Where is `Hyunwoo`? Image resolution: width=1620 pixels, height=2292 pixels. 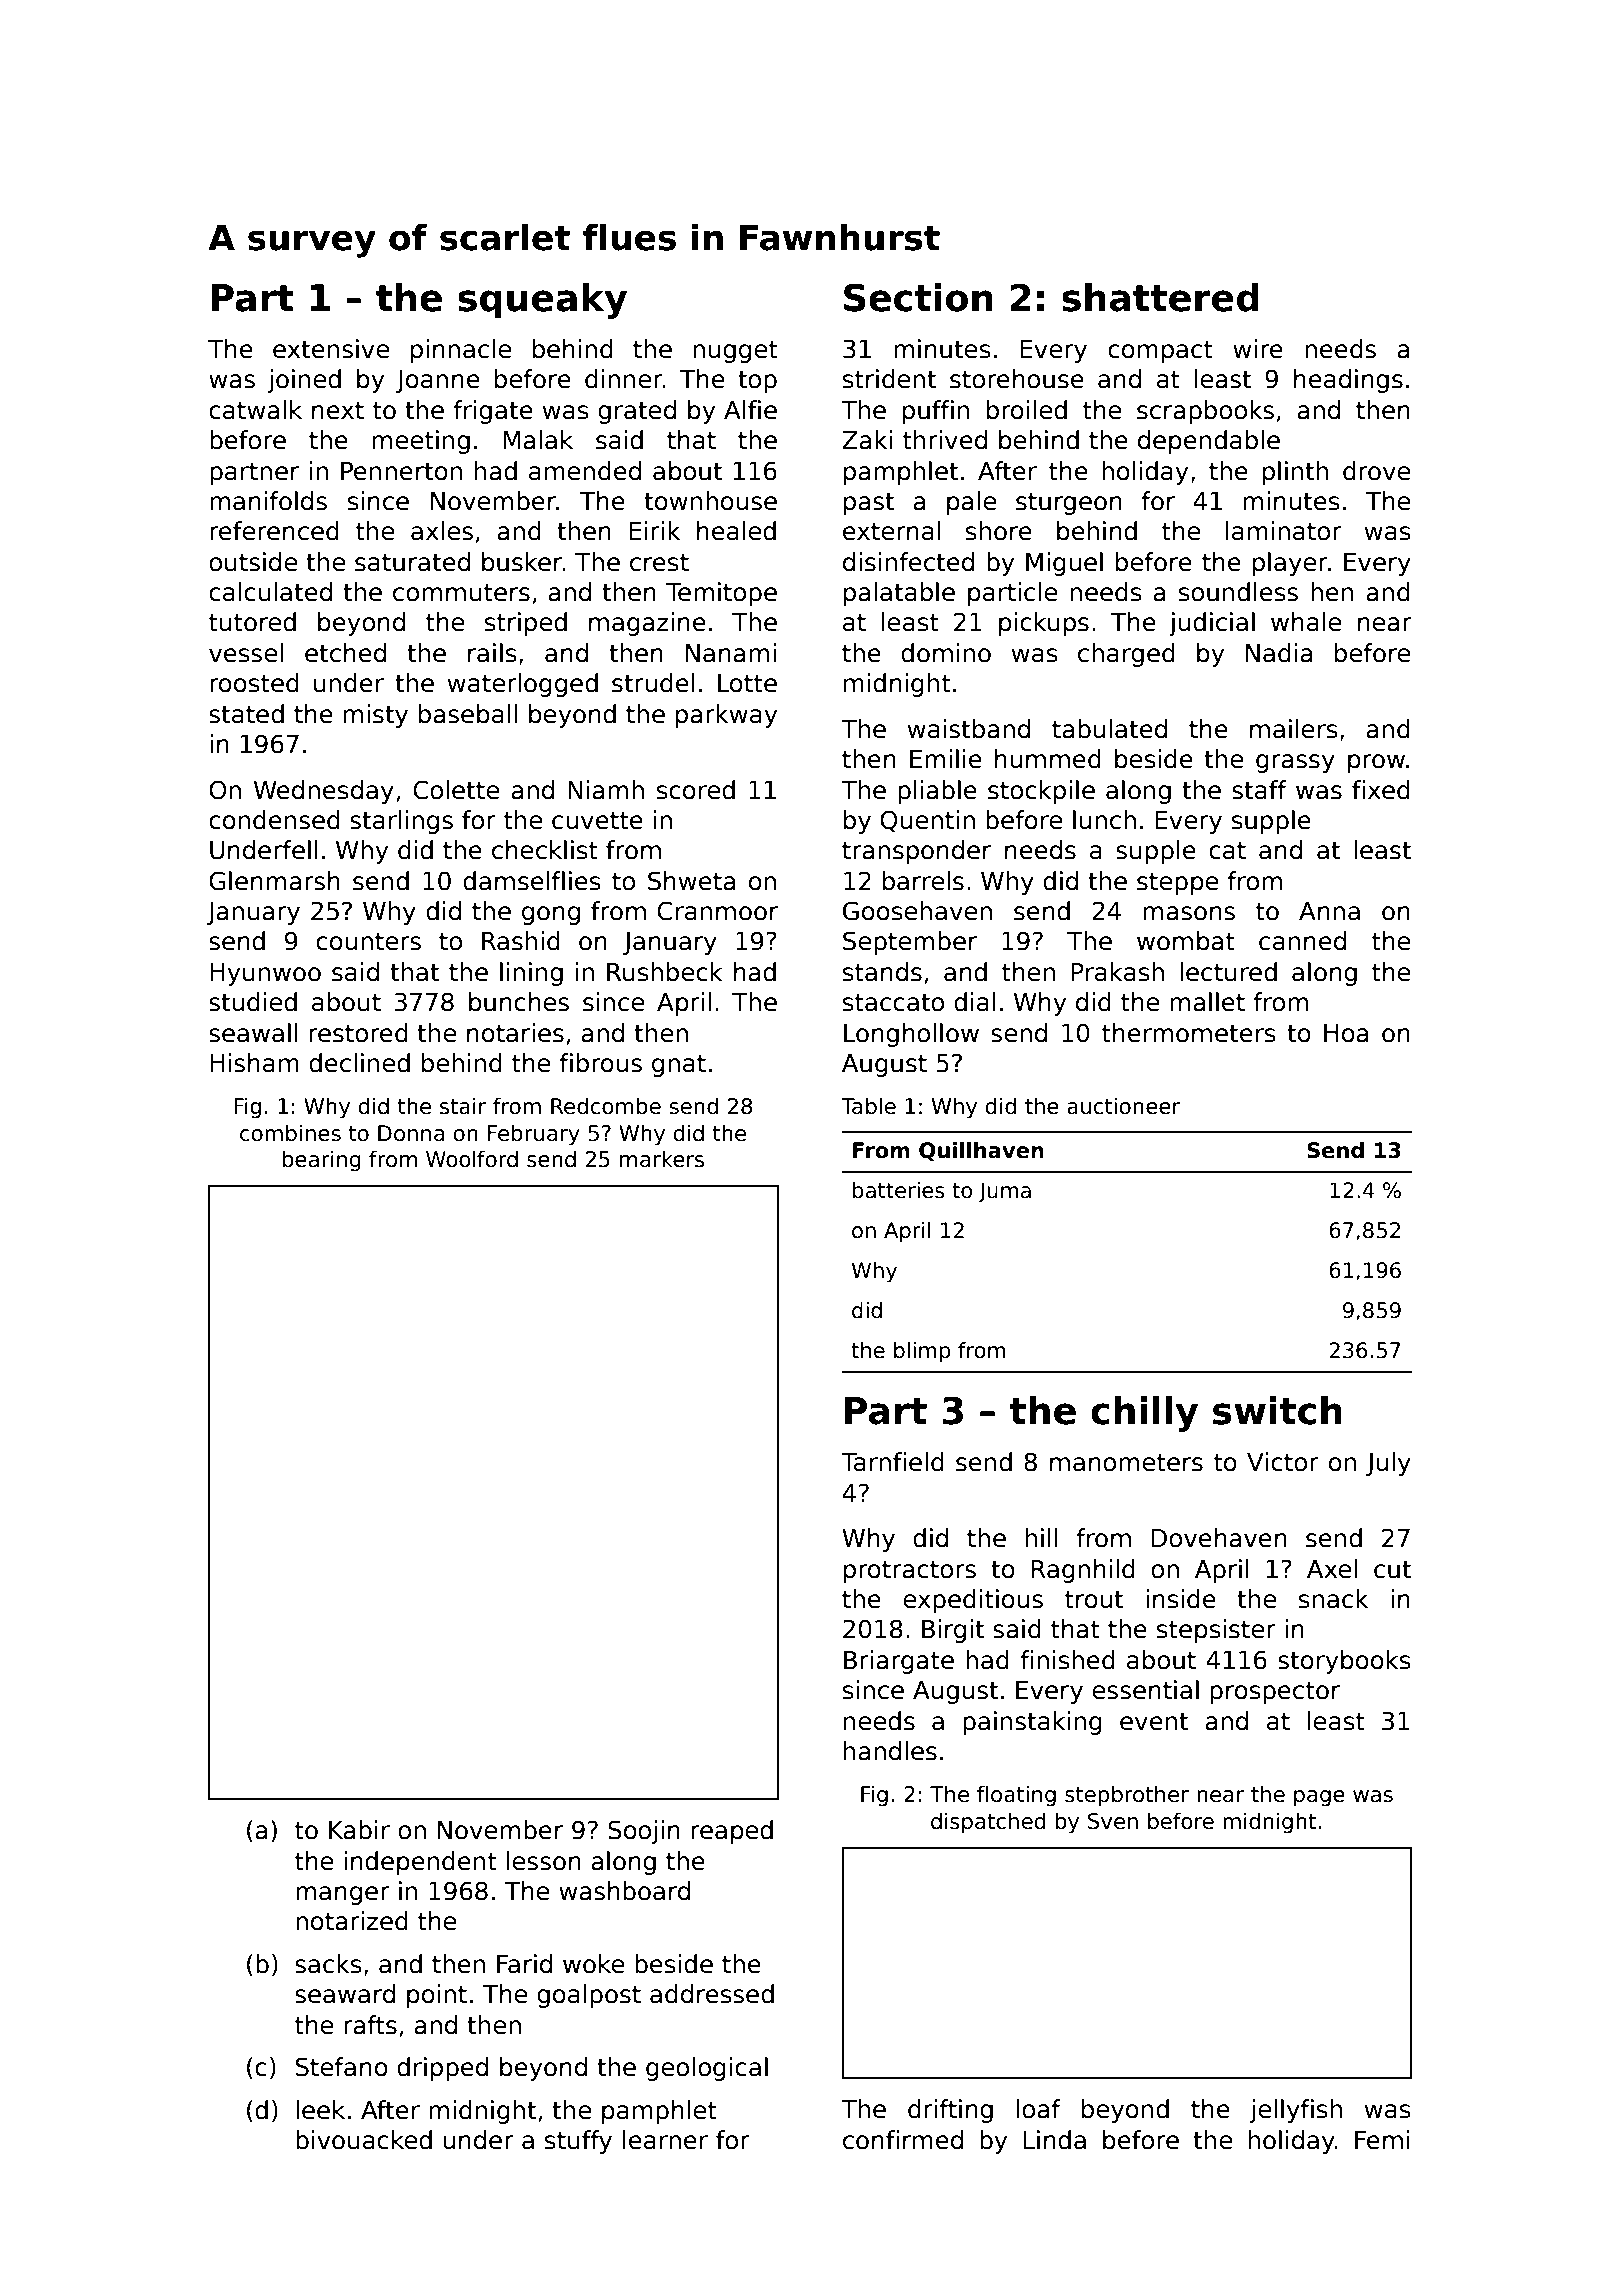
Hyunwoo is located at coordinates (265, 974).
